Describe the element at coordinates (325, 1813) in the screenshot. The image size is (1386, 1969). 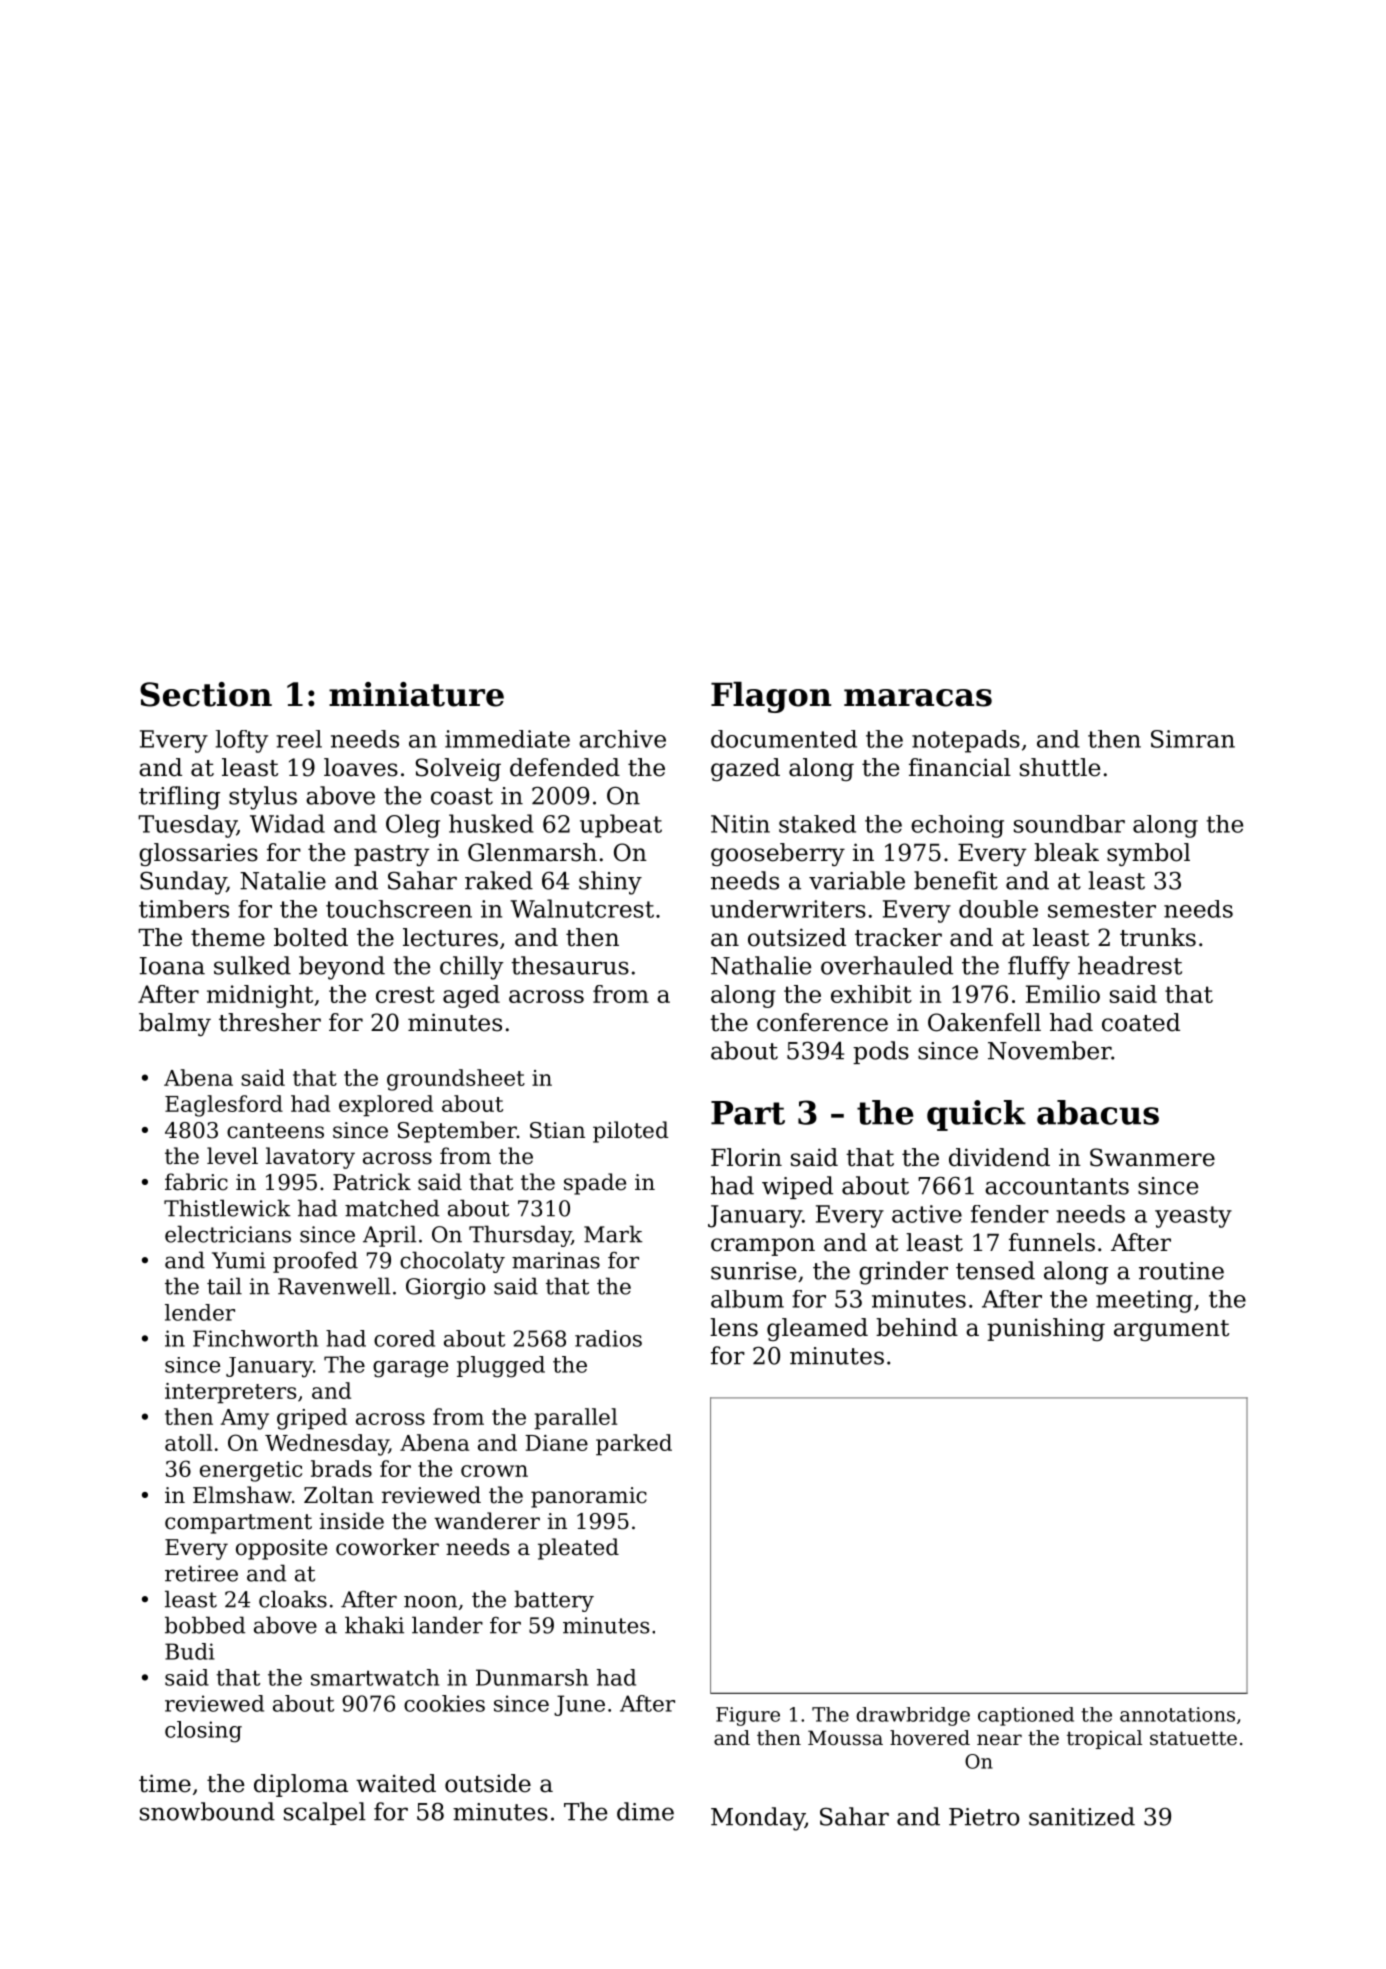
I see `scalpel` at that location.
